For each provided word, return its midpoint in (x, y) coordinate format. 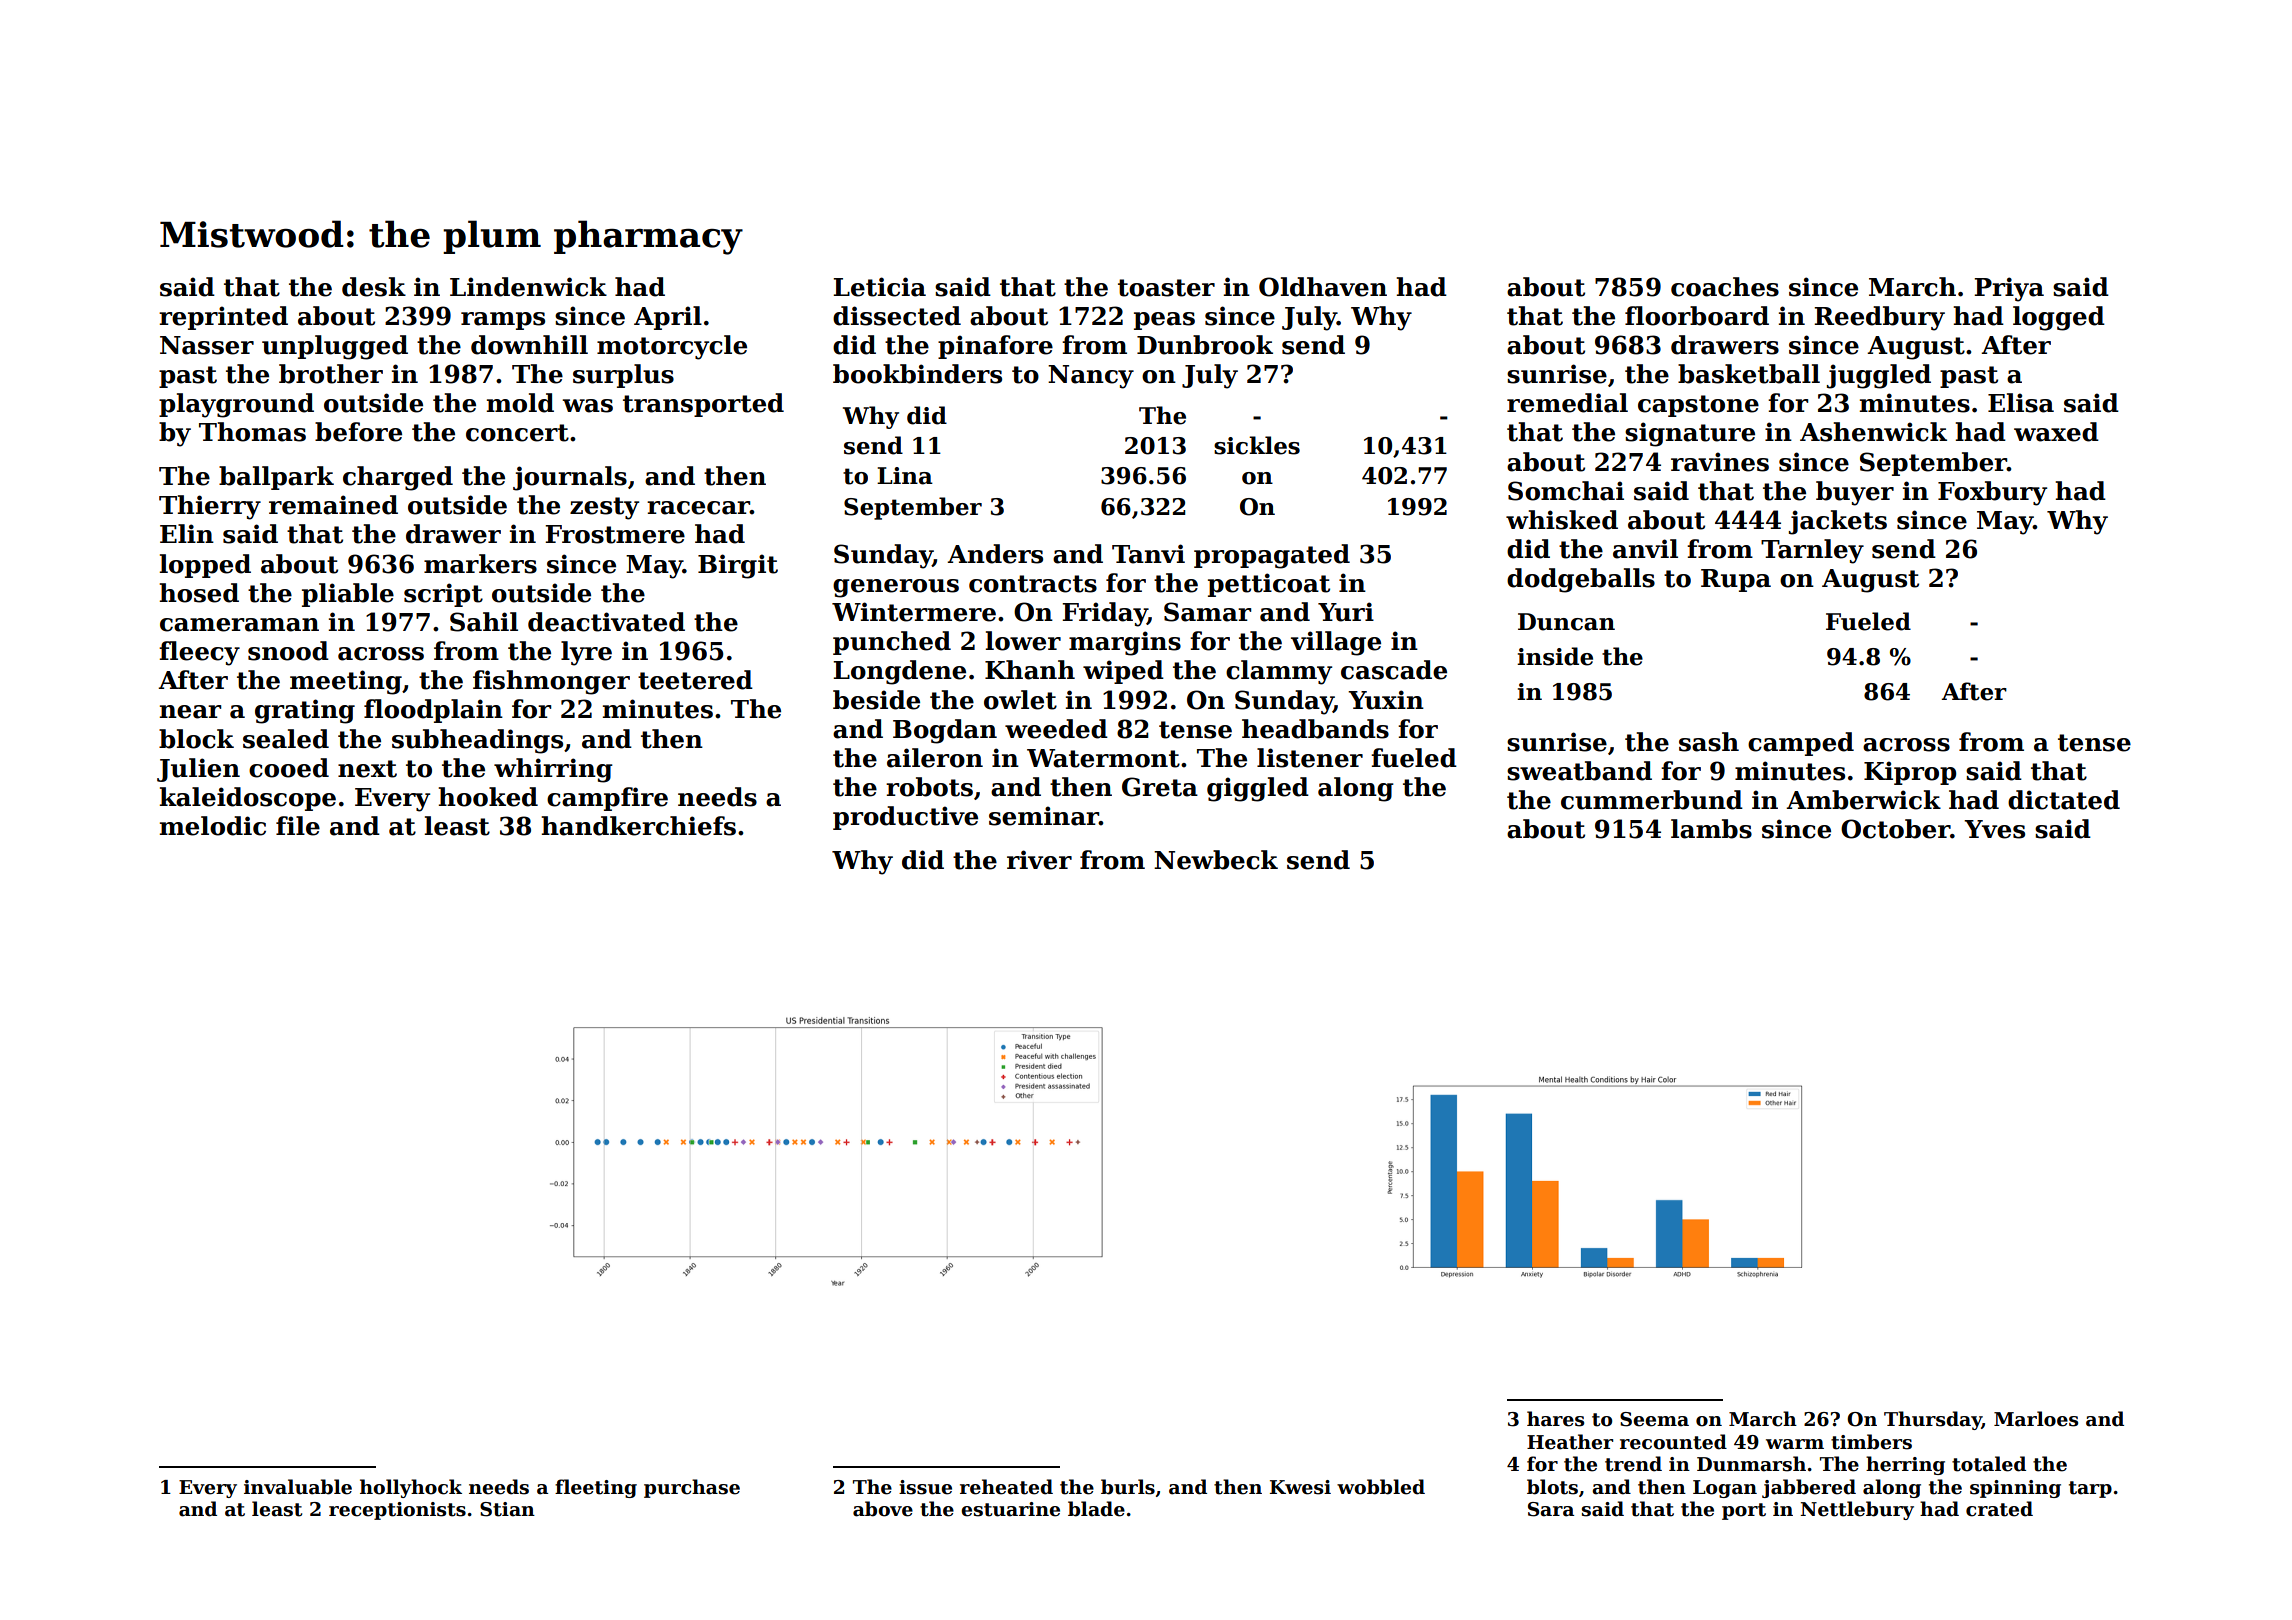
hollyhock (411, 1488)
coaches (1725, 287)
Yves (1994, 829)
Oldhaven (1323, 287)
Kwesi (1300, 1487)
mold (520, 403)
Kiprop (1910, 773)
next (367, 769)
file (298, 826)
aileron (935, 758)
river (1039, 860)
